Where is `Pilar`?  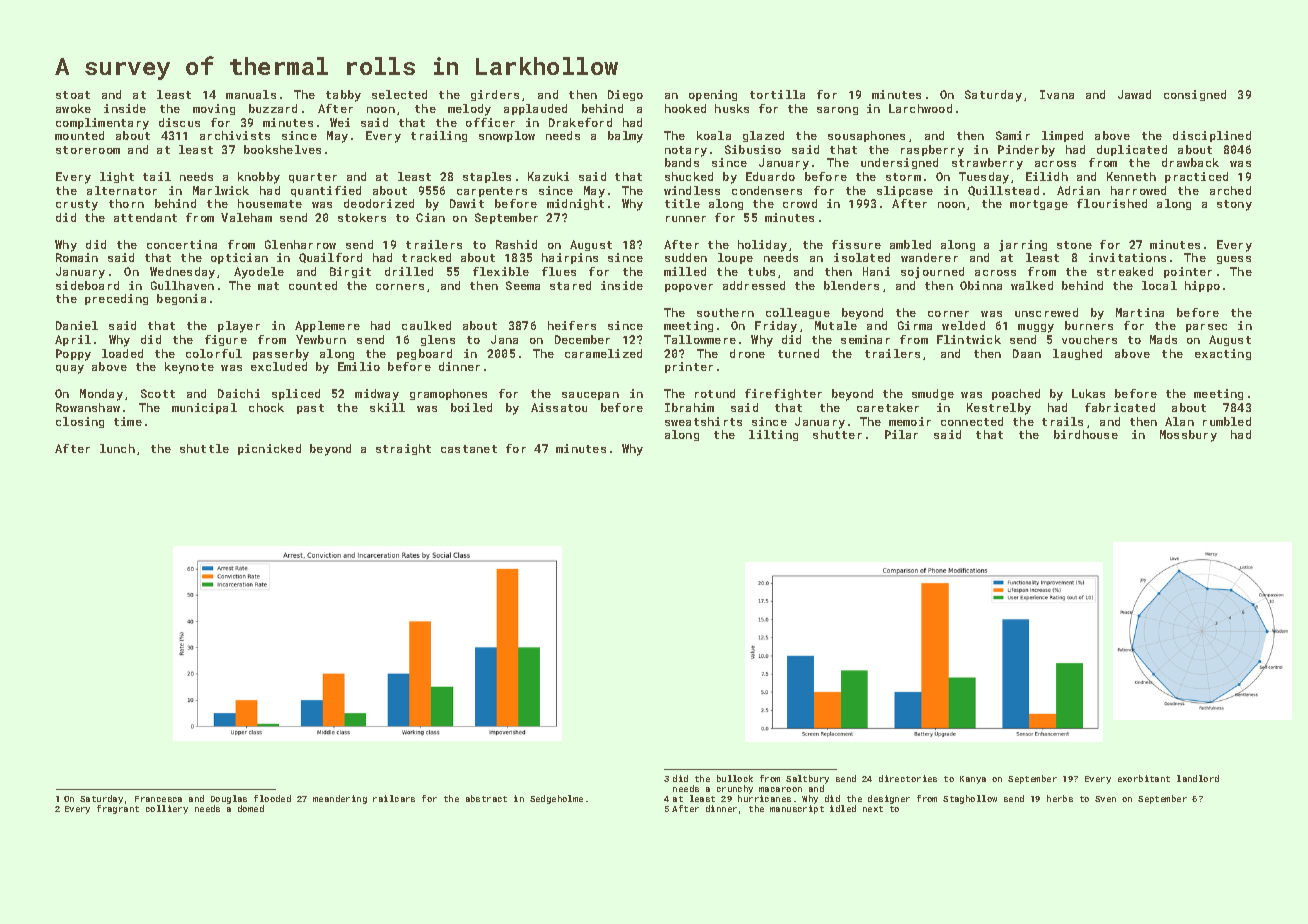
Pilar is located at coordinates (901, 434).
